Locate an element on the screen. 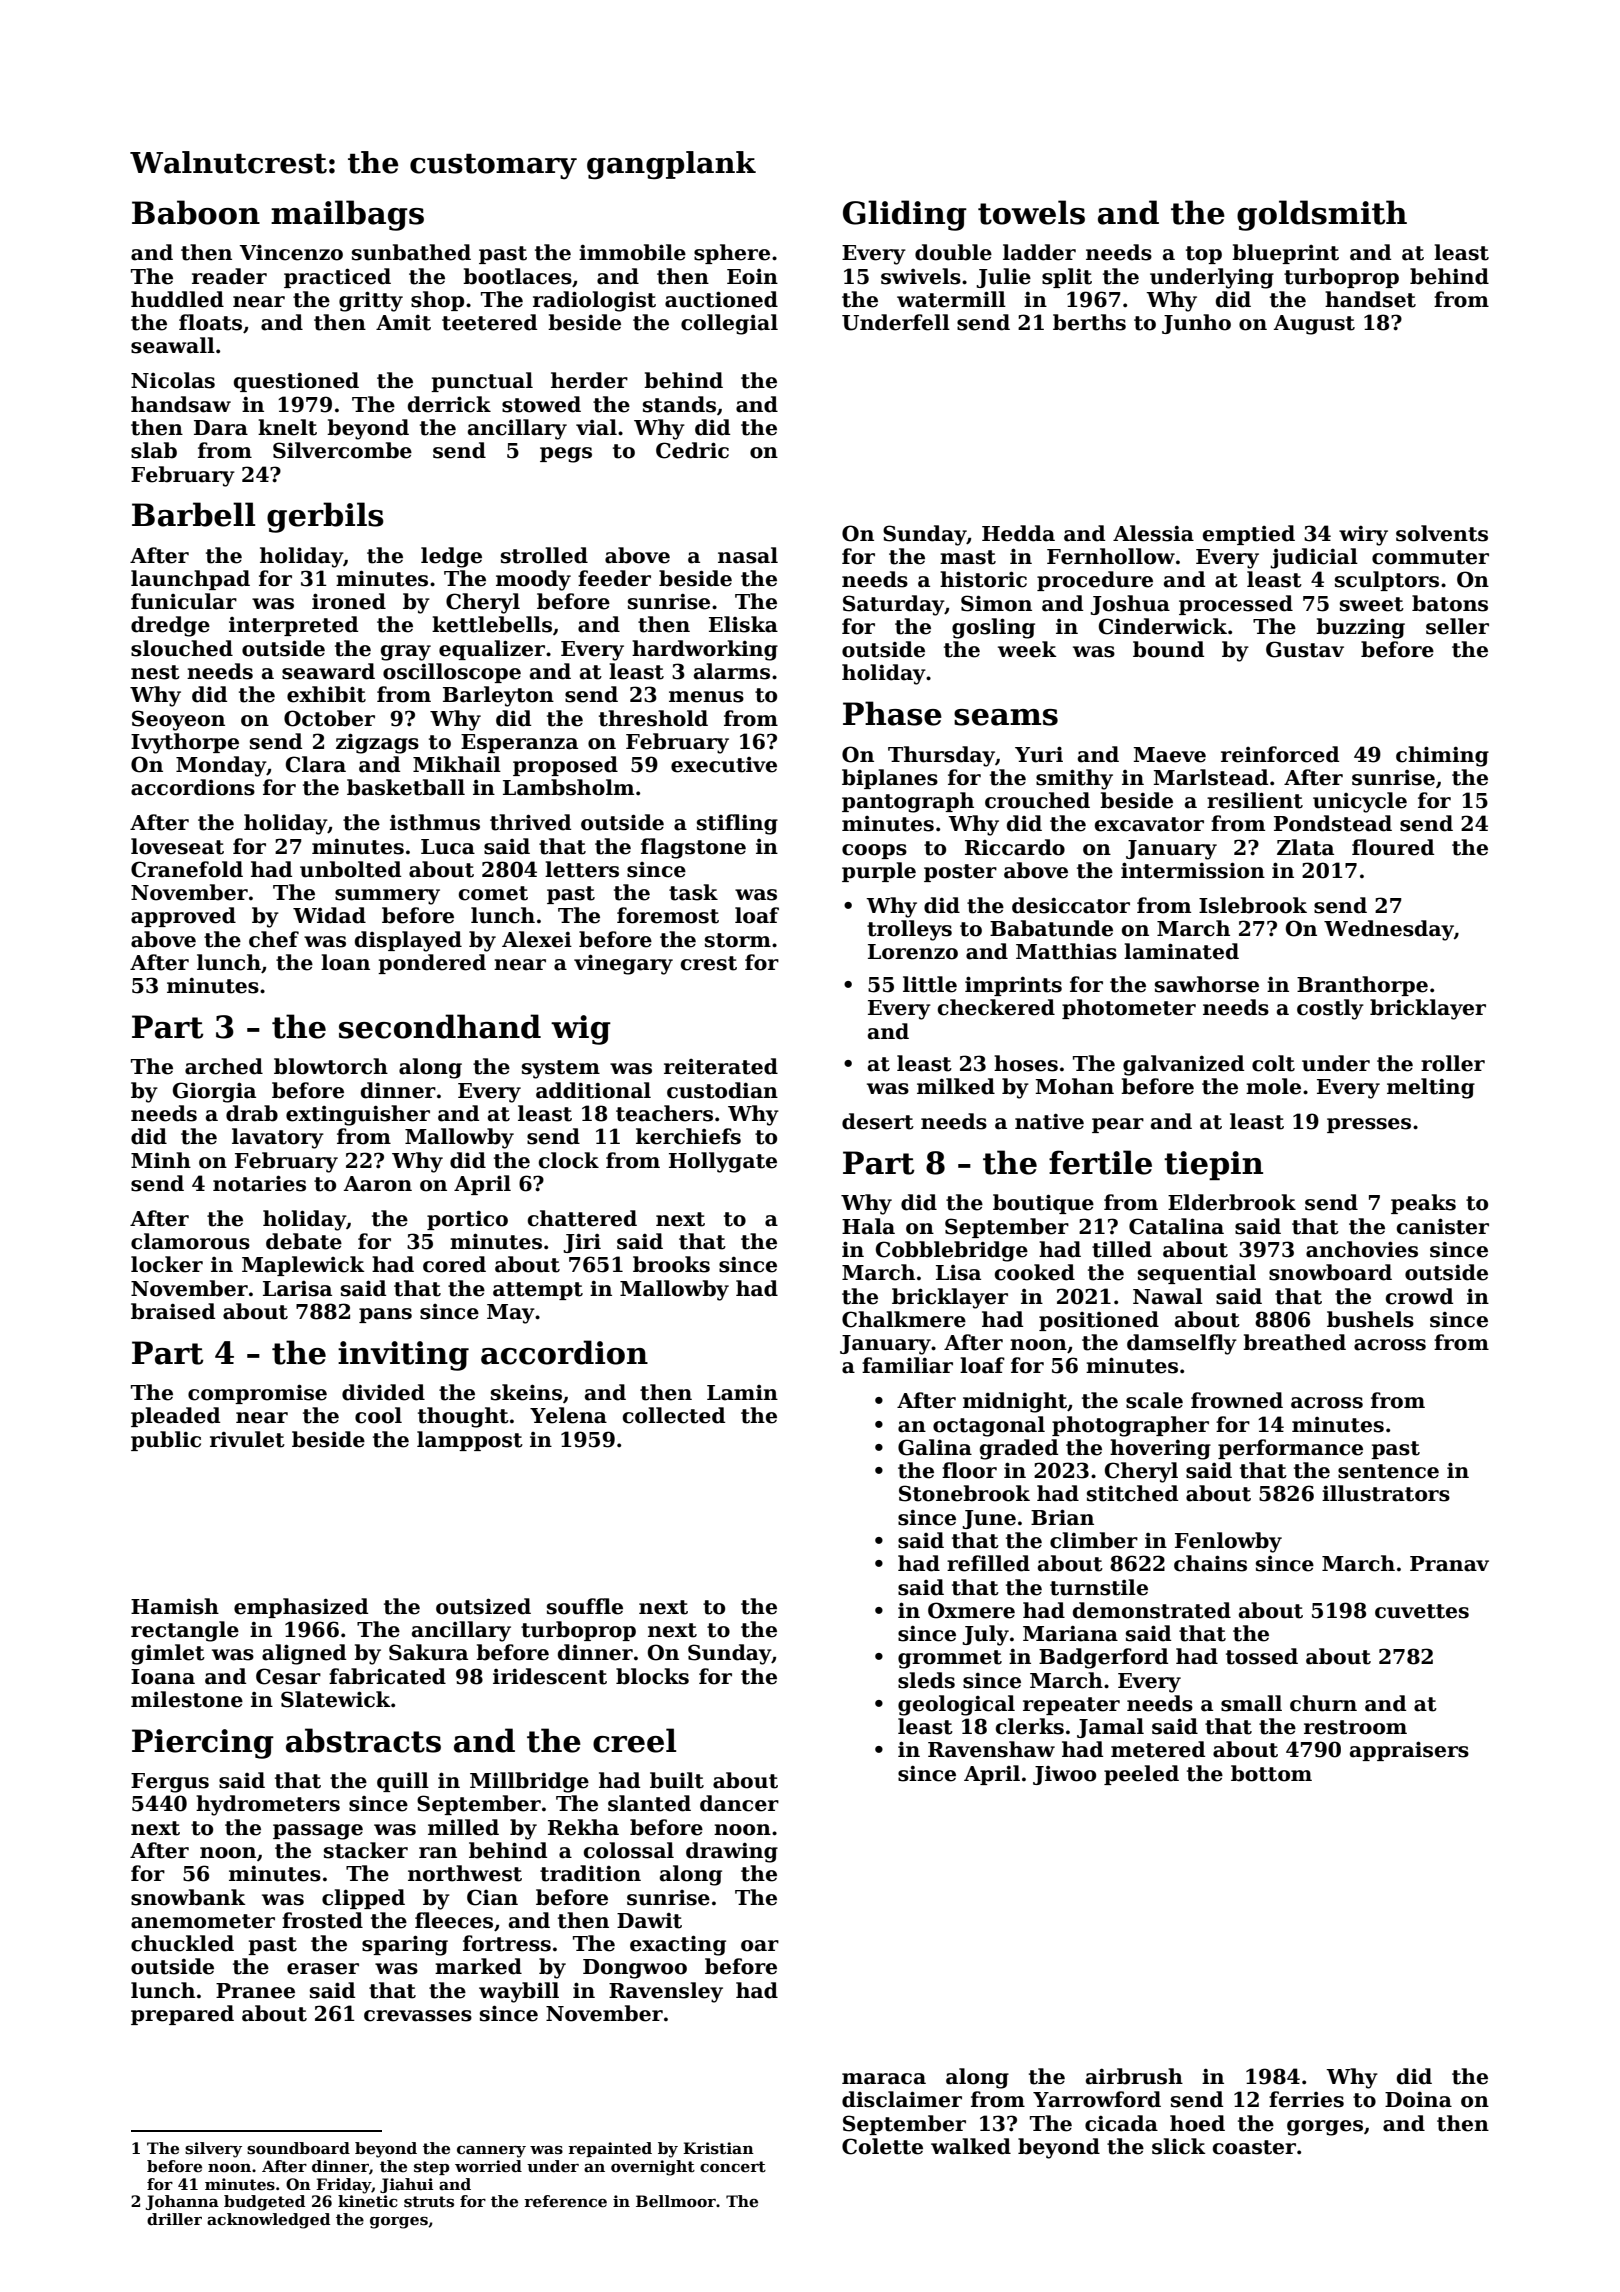 This screenshot has height=2292, width=1620. stowed is located at coordinates (541, 404).
